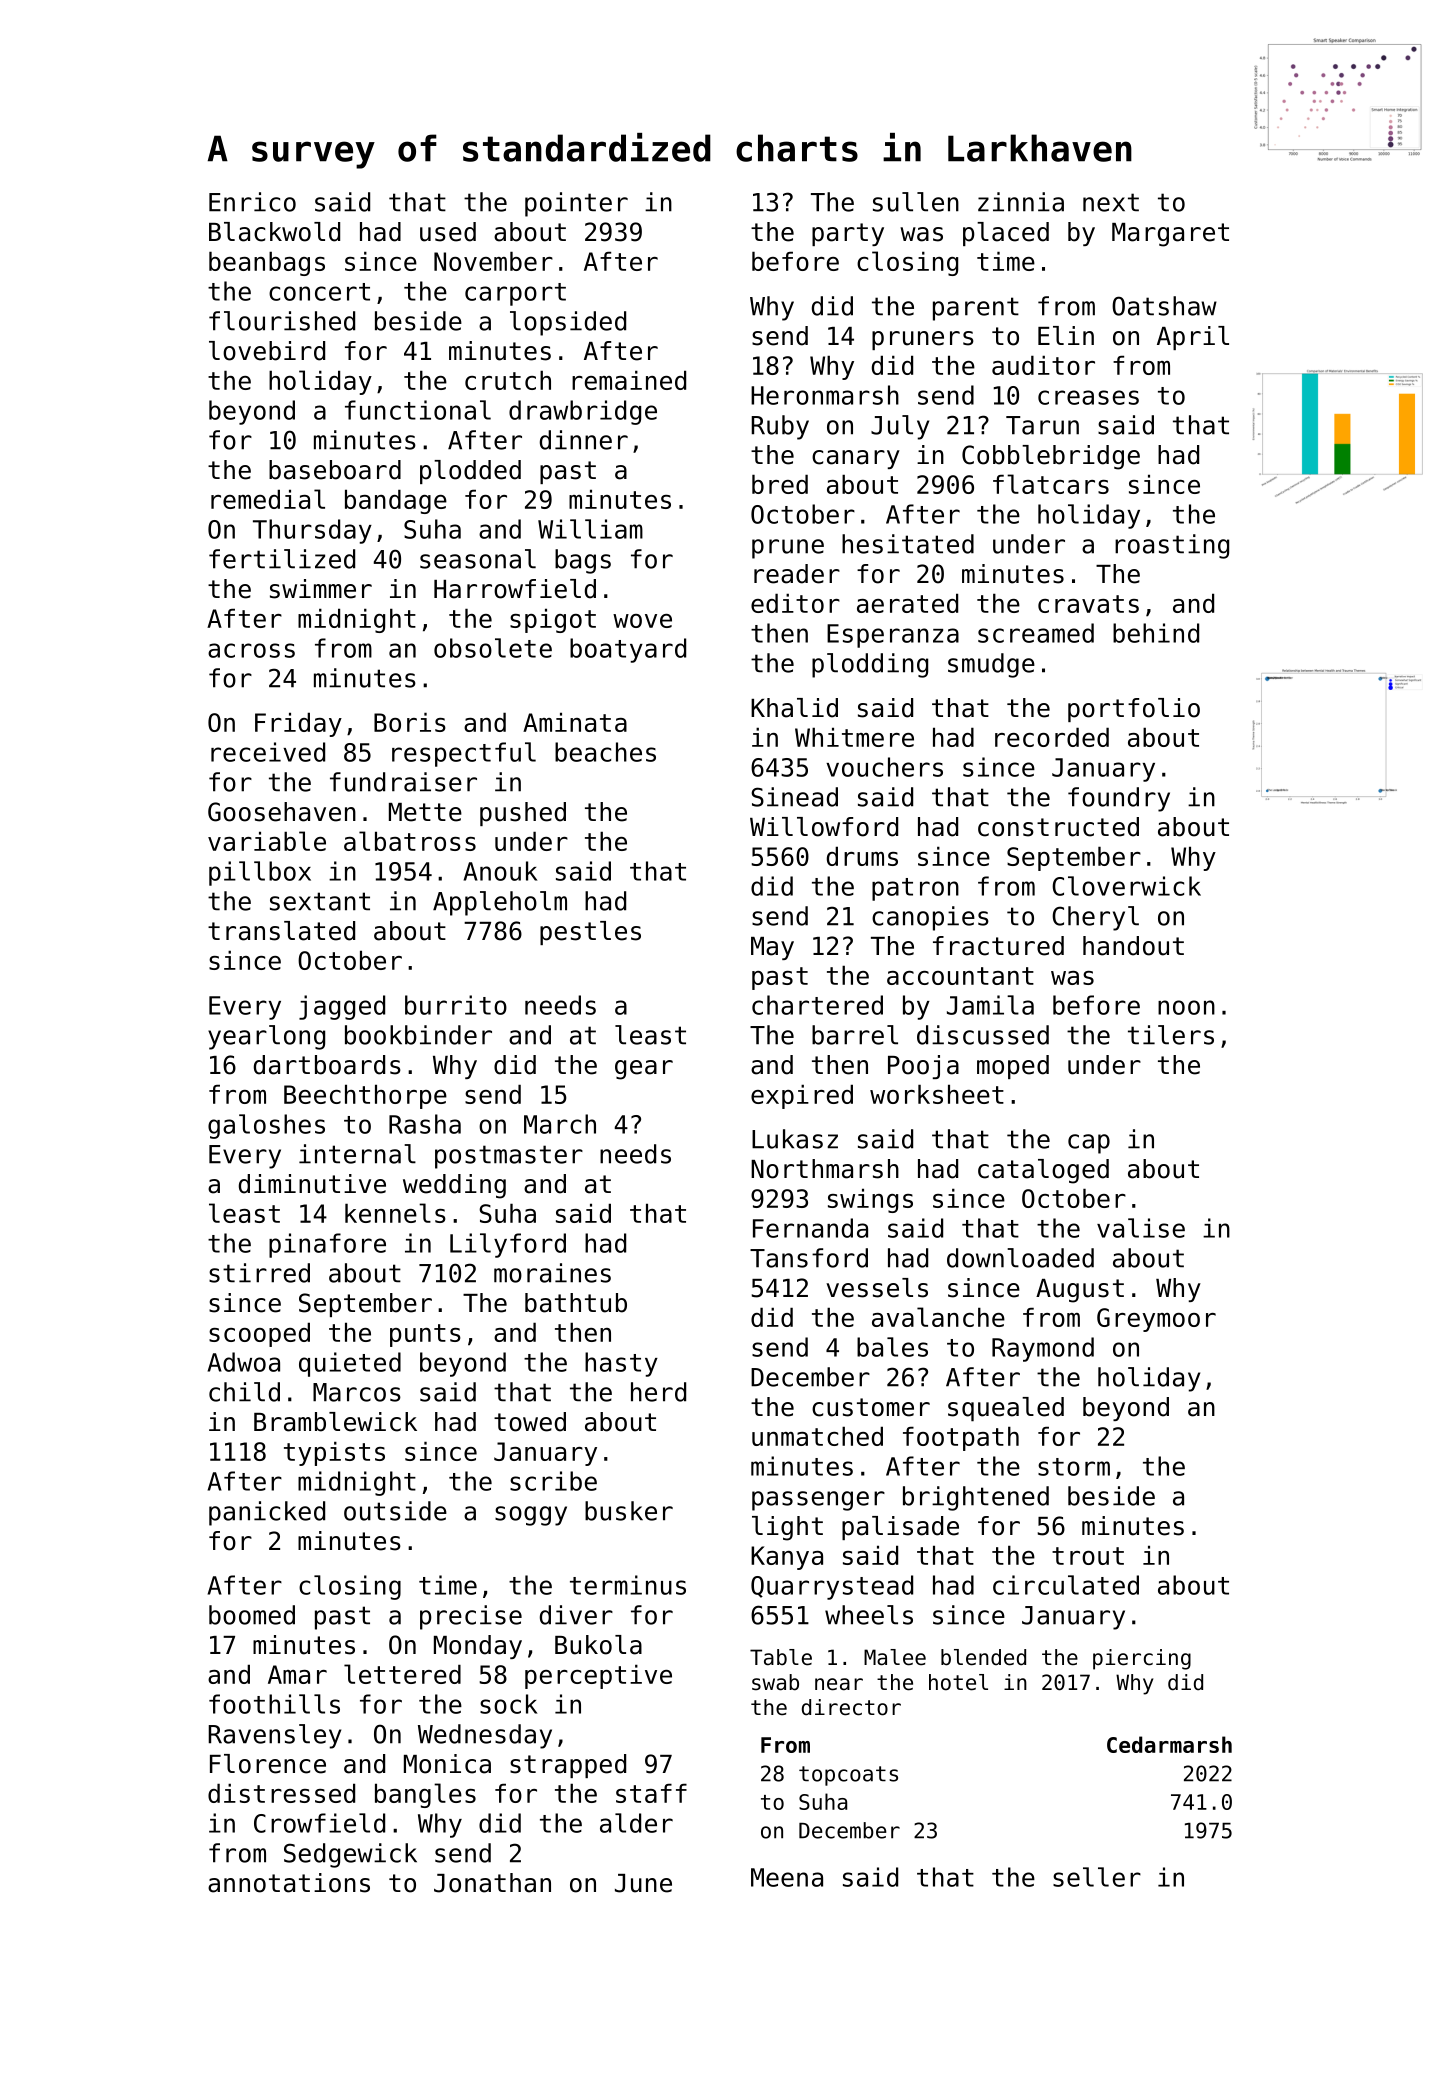 This page has width=1450, height=2100. What do you see at coordinates (1156, 1320) in the page?
I see `Greymoor` at bounding box center [1156, 1320].
